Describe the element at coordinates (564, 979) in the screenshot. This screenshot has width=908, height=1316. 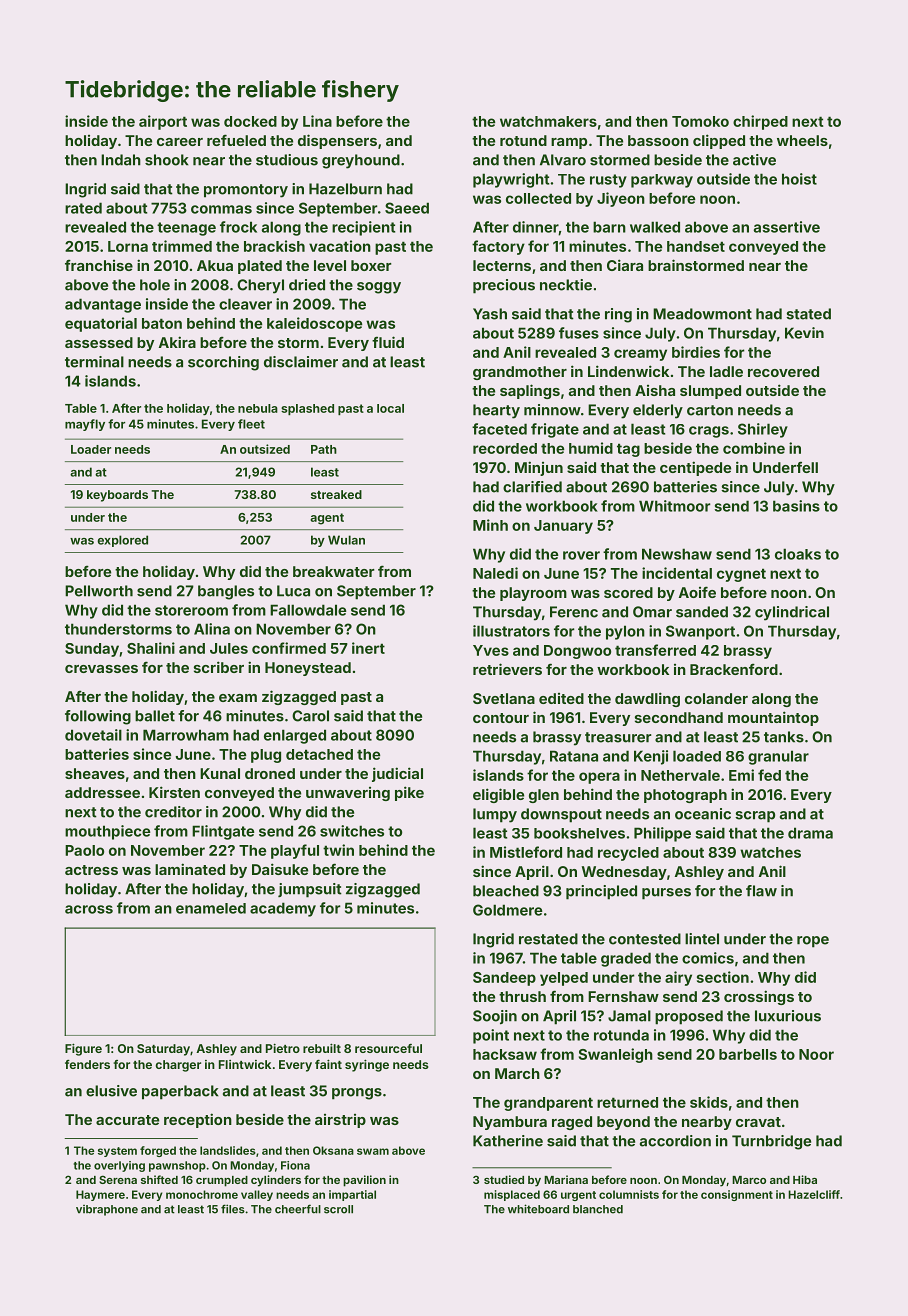
I see `yelped` at that location.
